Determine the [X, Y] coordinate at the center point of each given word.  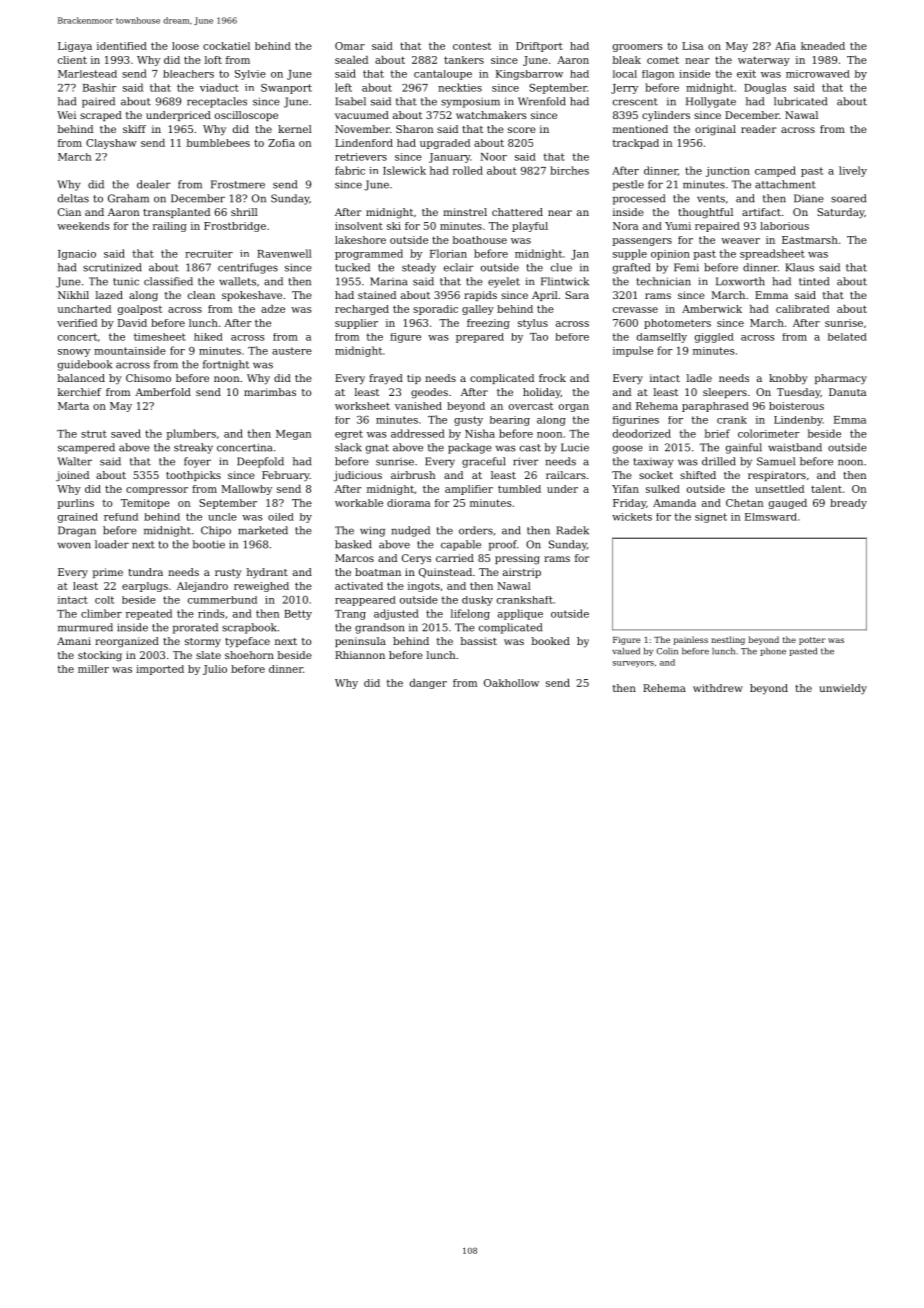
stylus [533, 324]
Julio [215, 670]
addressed [418, 433]
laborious [784, 226]
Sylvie [250, 75]
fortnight [226, 365]
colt [104, 600]
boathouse [480, 240]
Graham [128, 198]
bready [848, 504]
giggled [714, 338]
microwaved [818, 74]
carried [455, 558]
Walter [74, 461]
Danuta [847, 392]
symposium [470, 103]
